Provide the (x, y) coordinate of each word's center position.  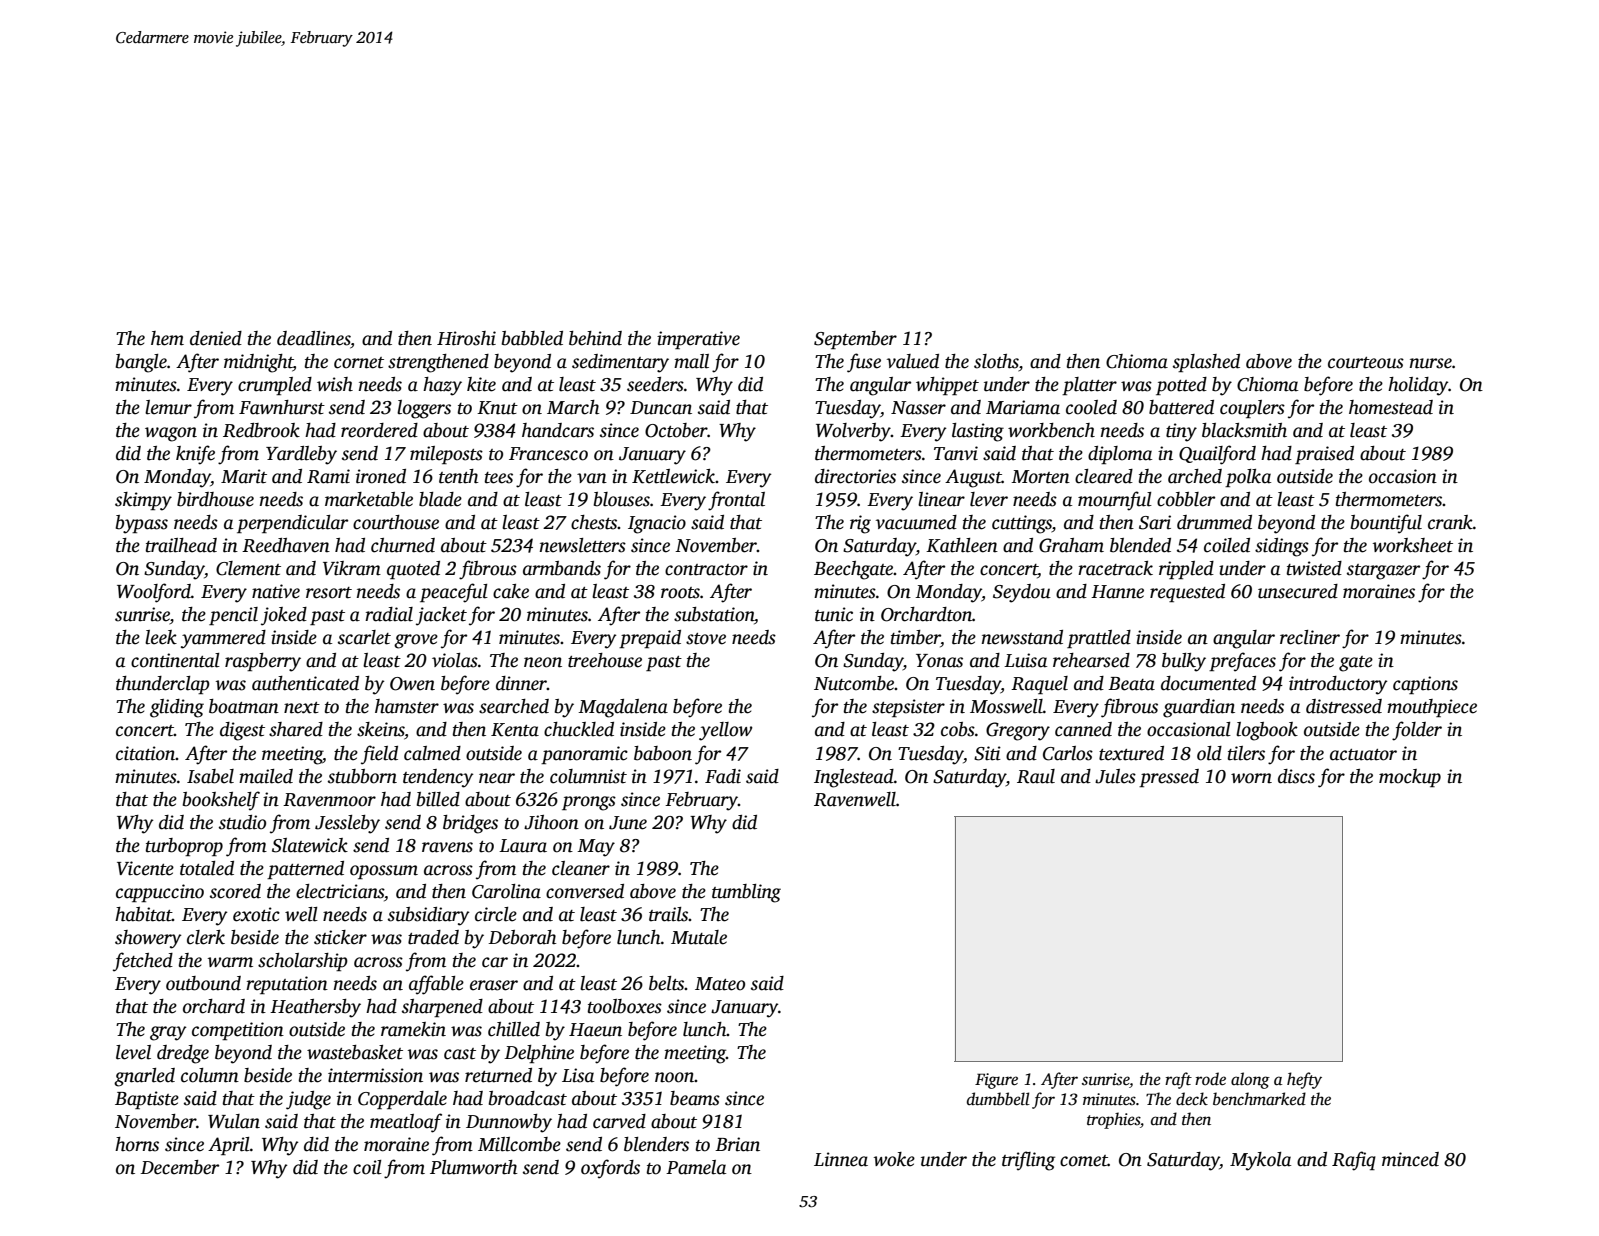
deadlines (313, 338)
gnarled (144, 1077)
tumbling (746, 893)
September (855, 340)
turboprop (184, 847)
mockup (1410, 778)
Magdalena (623, 708)
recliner (1310, 637)
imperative (698, 340)
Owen (412, 684)
